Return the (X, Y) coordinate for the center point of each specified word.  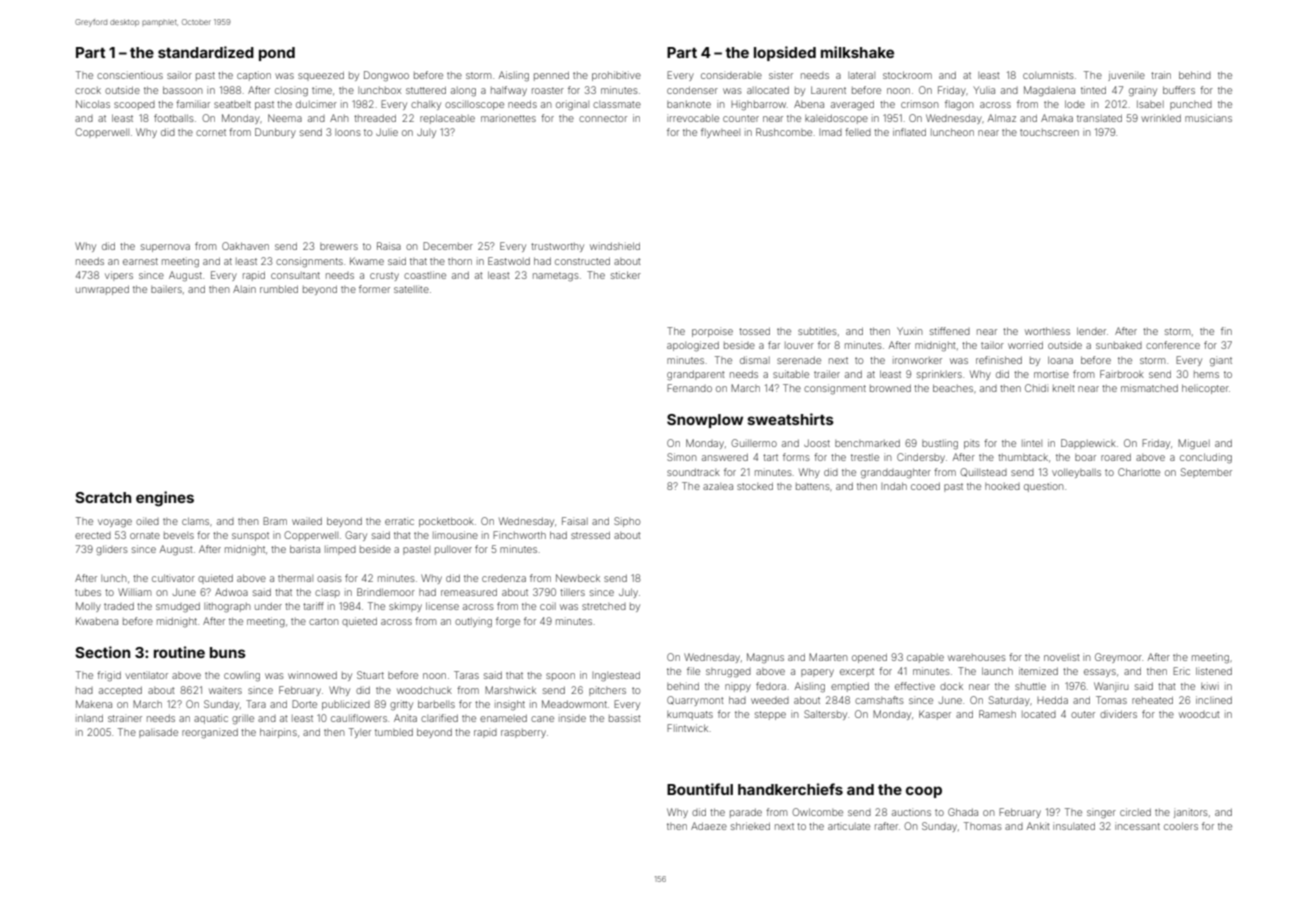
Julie (387, 132)
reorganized (210, 733)
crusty (384, 276)
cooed (925, 486)
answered (725, 457)
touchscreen (1049, 132)
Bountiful (700, 789)
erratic (399, 521)
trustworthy (557, 247)
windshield (615, 246)
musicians (1208, 118)
